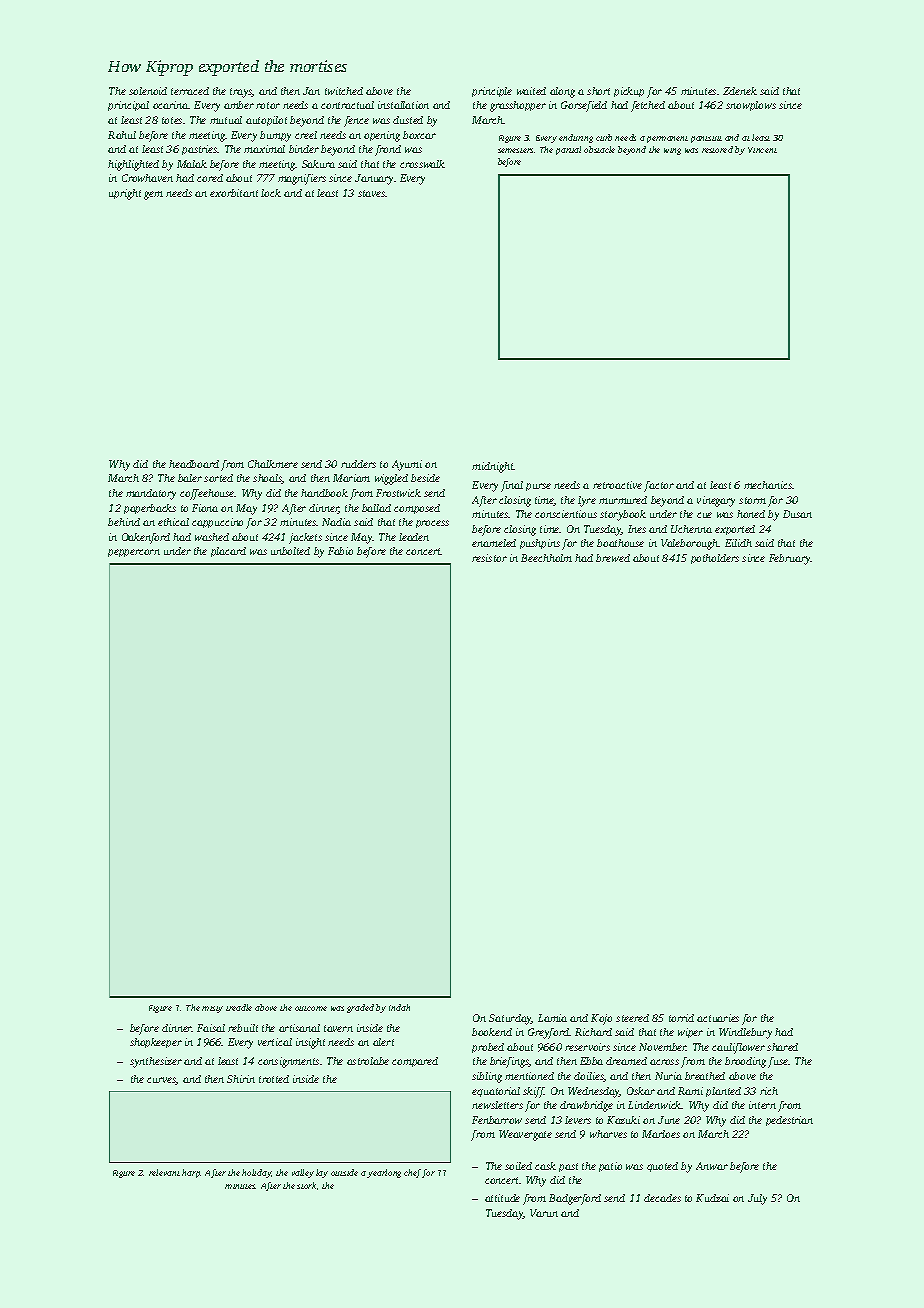 This screenshot has width=924, height=1308. Describe the element at coordinates (271, 193) in the screenshot. I see `lock` at that location.
